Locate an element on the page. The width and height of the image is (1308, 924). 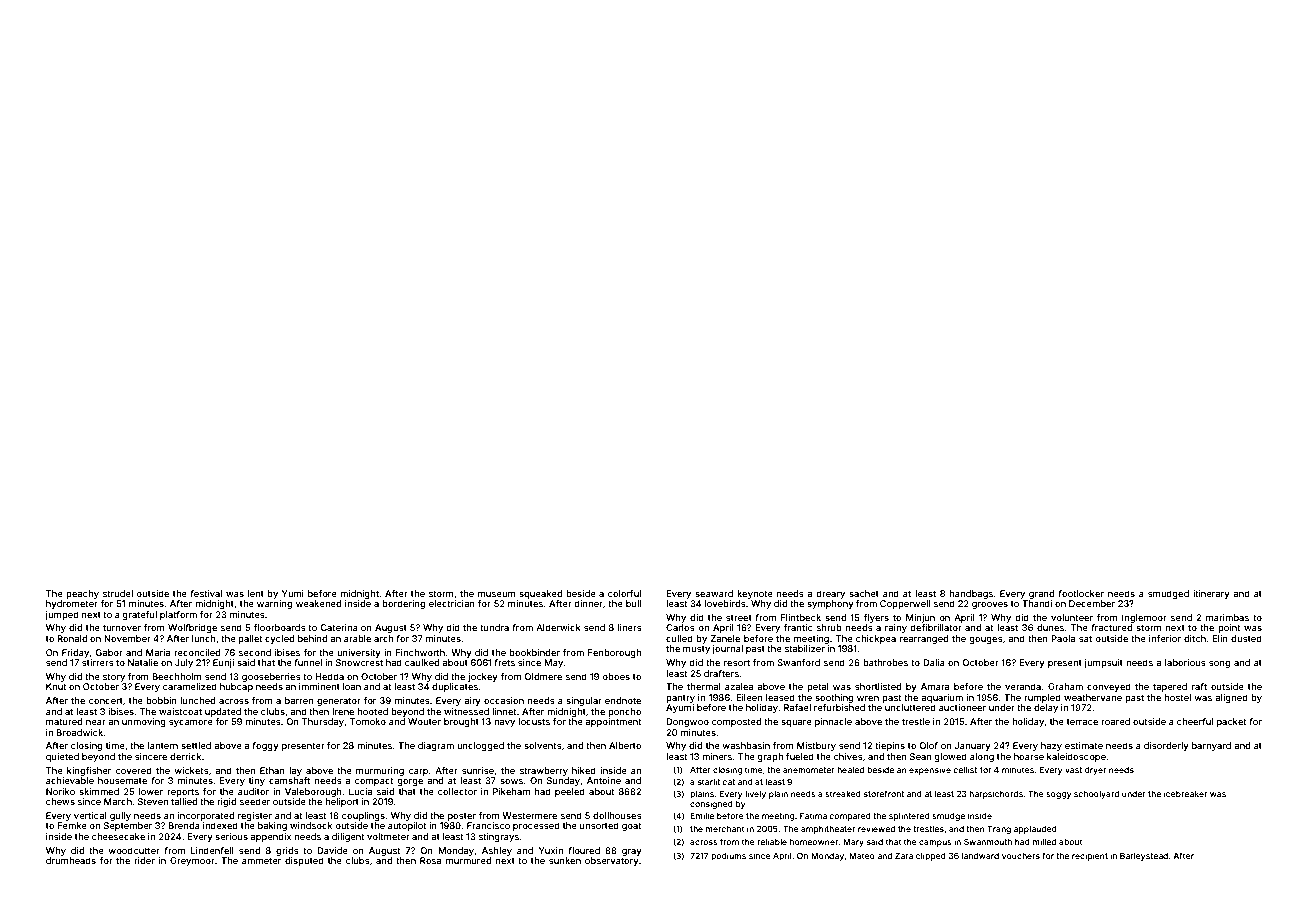
stirrers is located at coordinates (98, 662).
